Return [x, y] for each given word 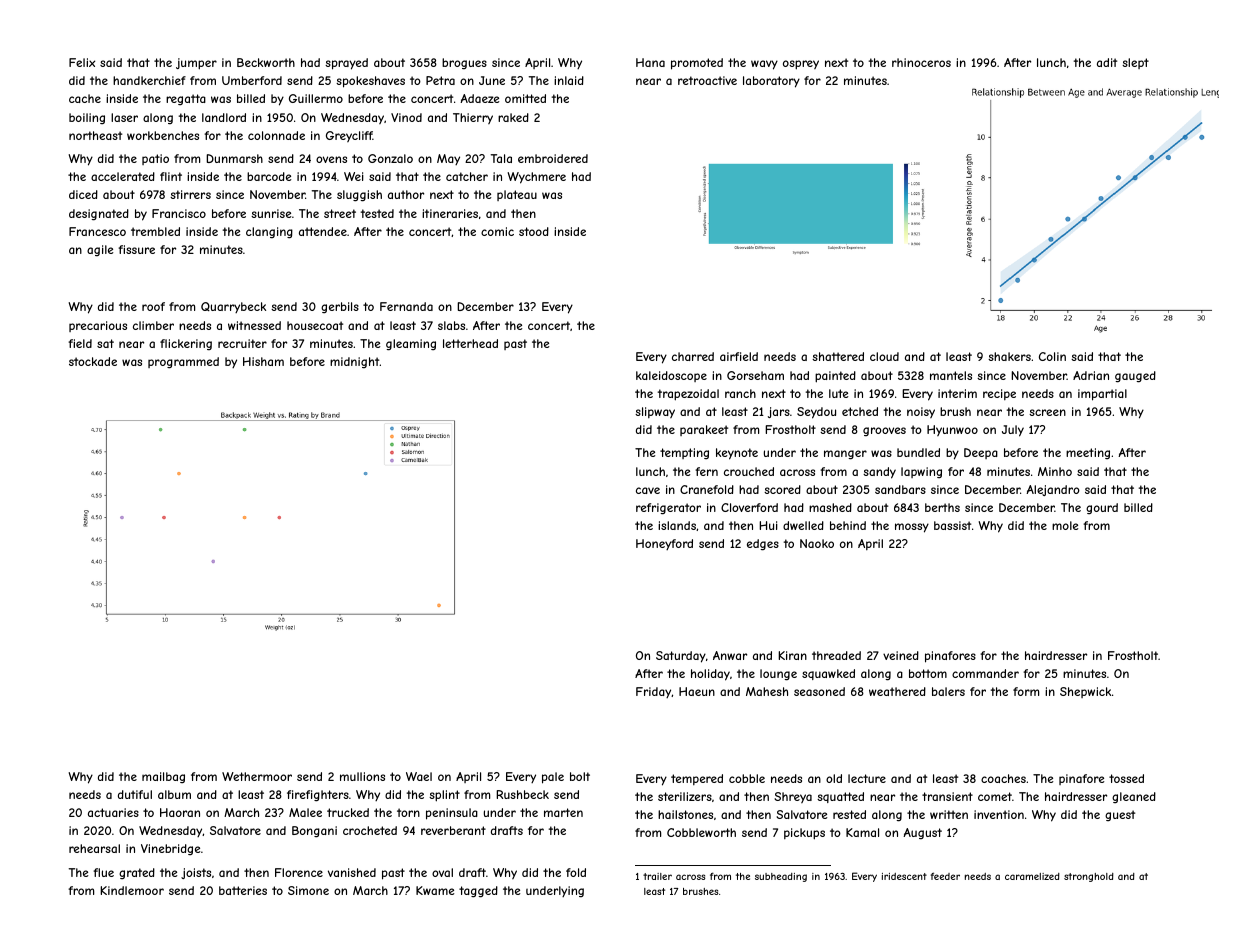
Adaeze [479, 98]
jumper [196, 64]
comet [995, 796]
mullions [362, 776]
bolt [580, 776]
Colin [1052, 356]
